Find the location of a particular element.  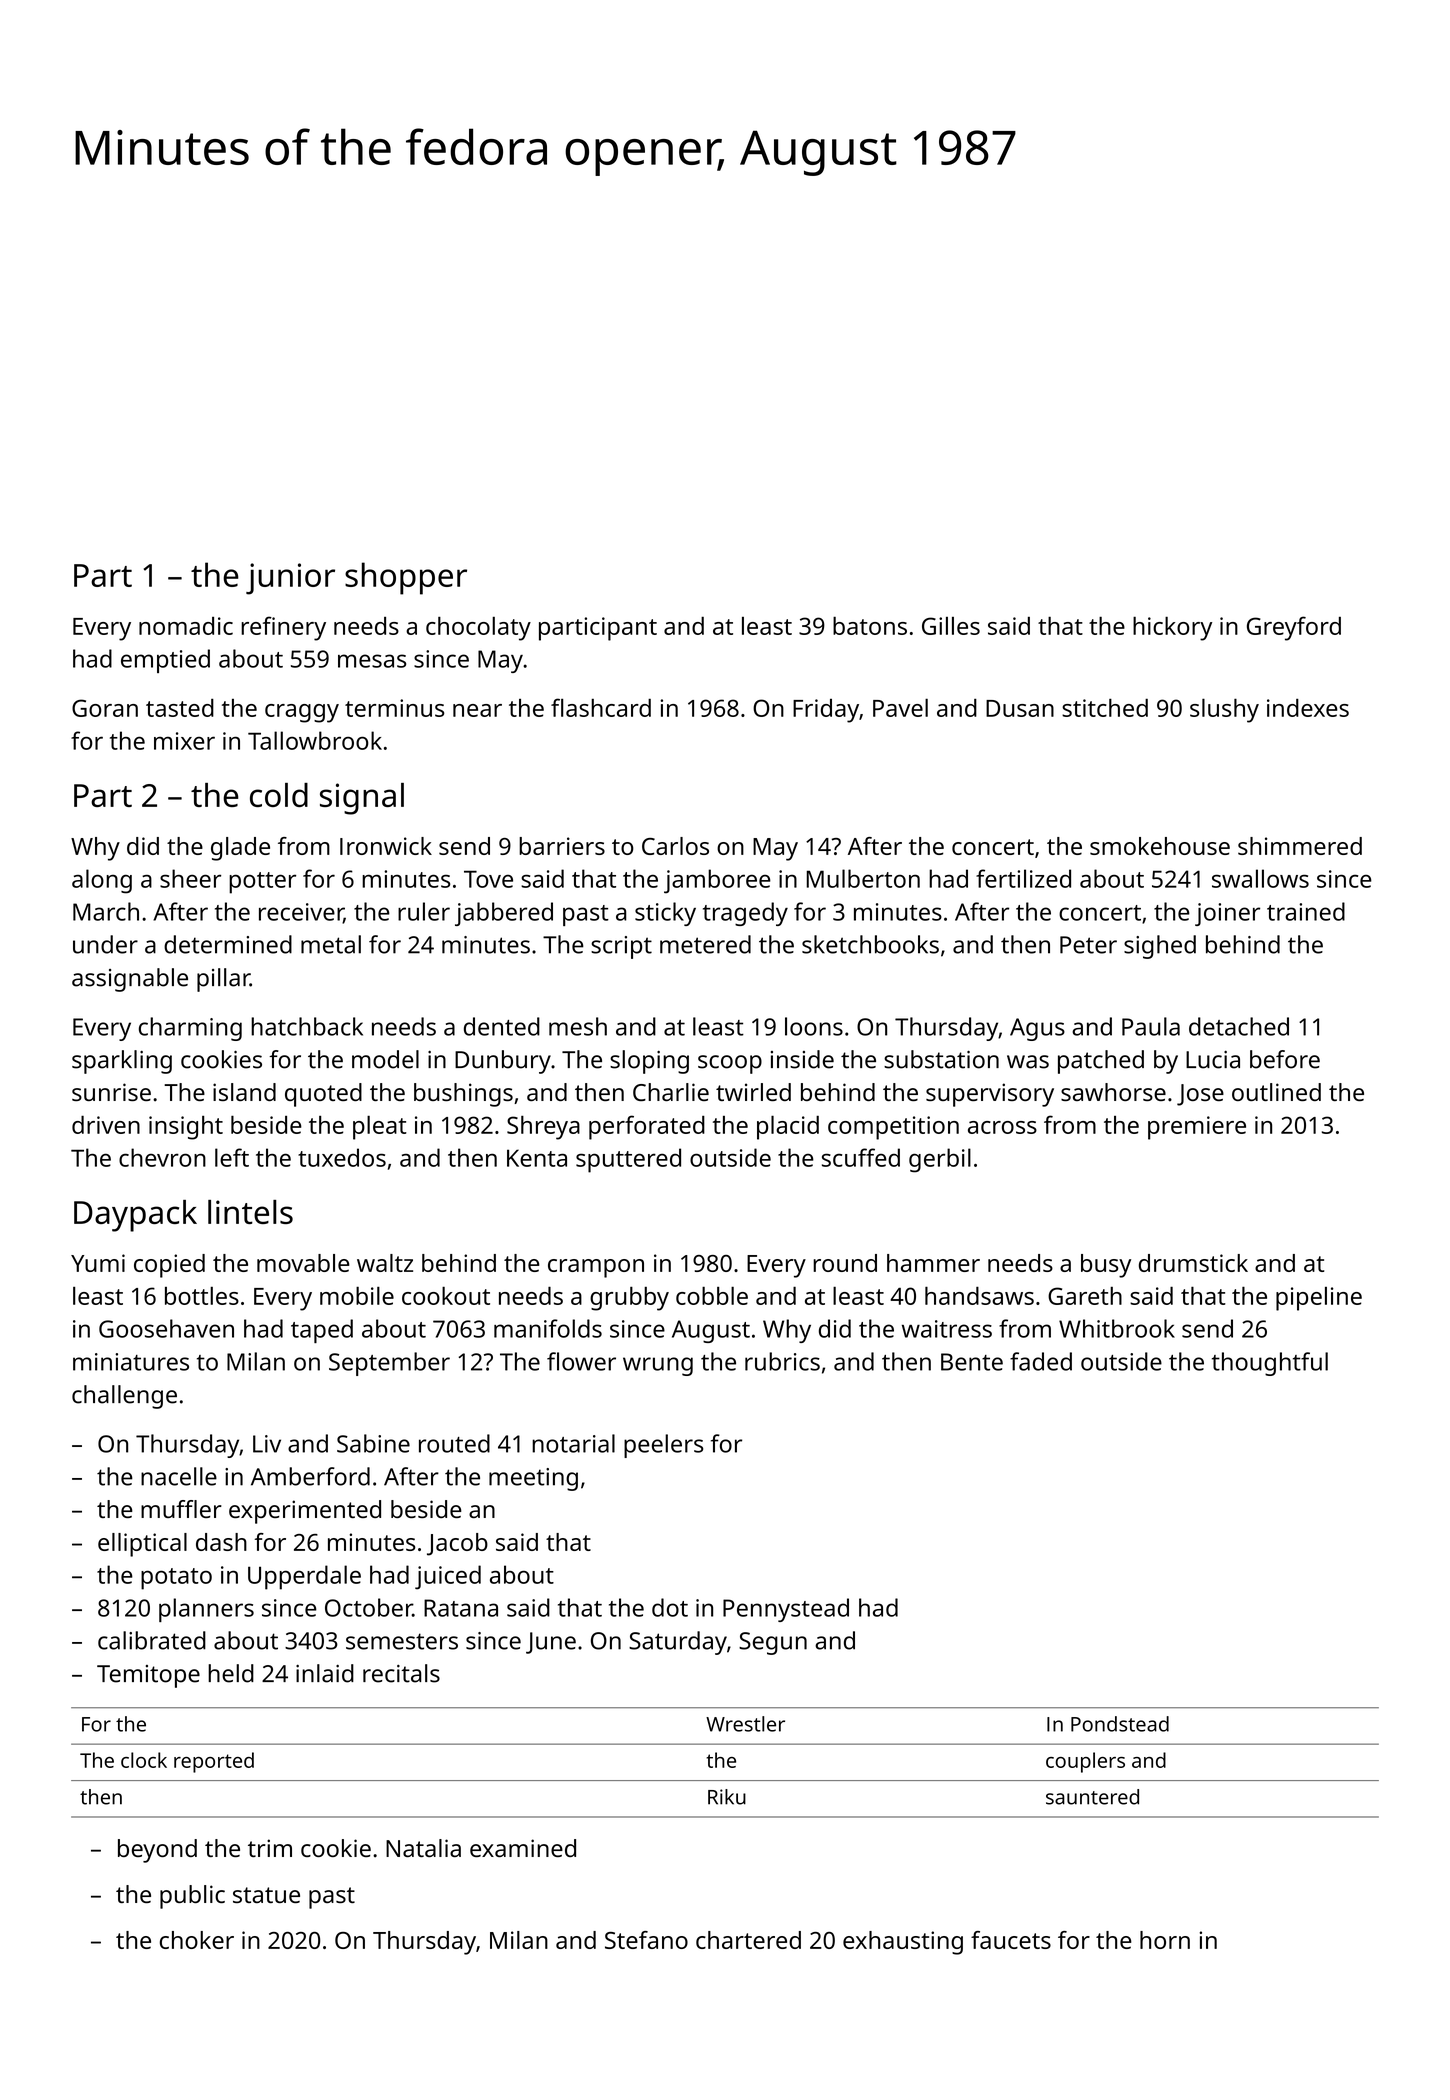

exhausting is located at coordinates (903, 1943).
